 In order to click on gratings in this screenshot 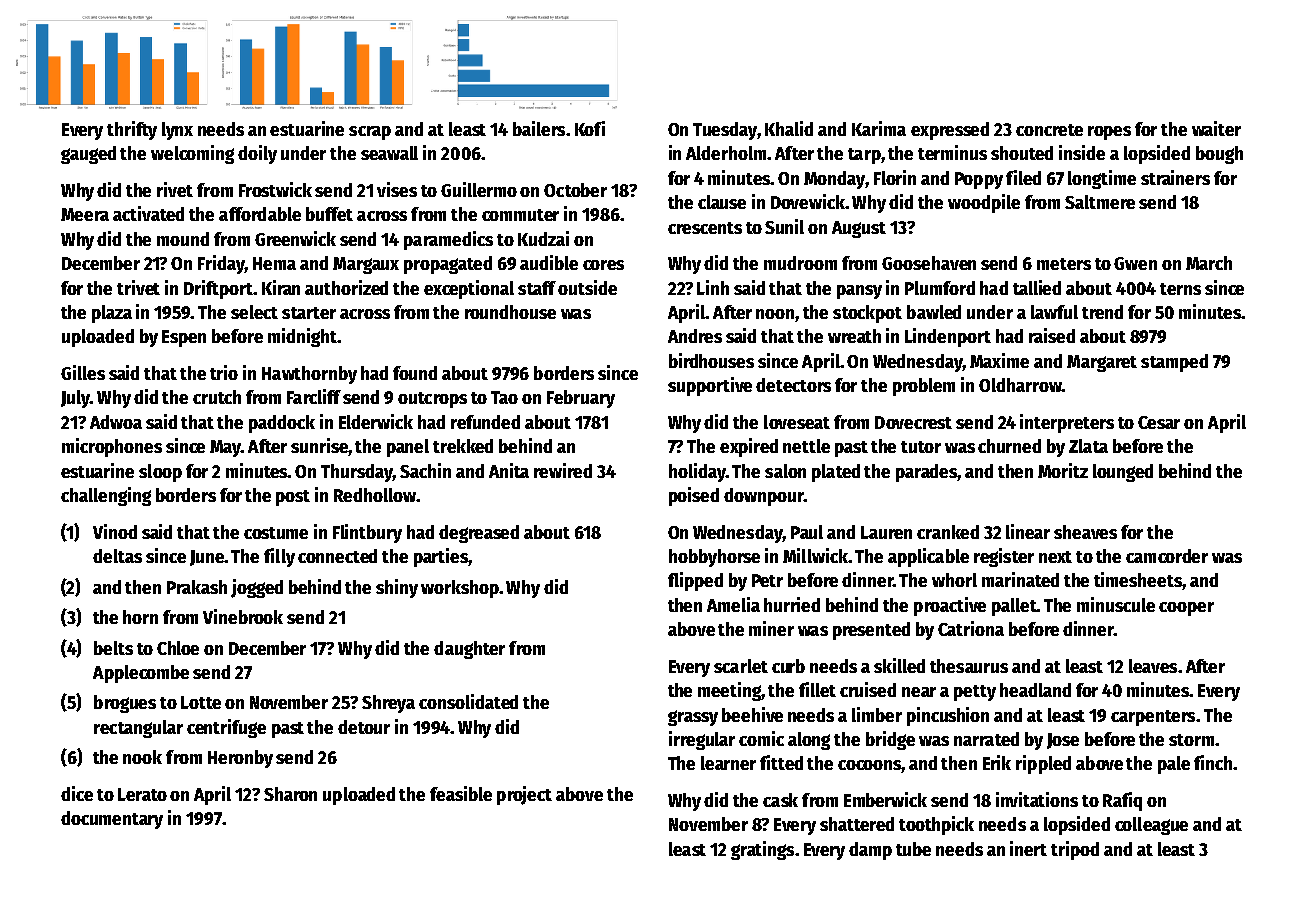, I will do `click(762, 850)`.
